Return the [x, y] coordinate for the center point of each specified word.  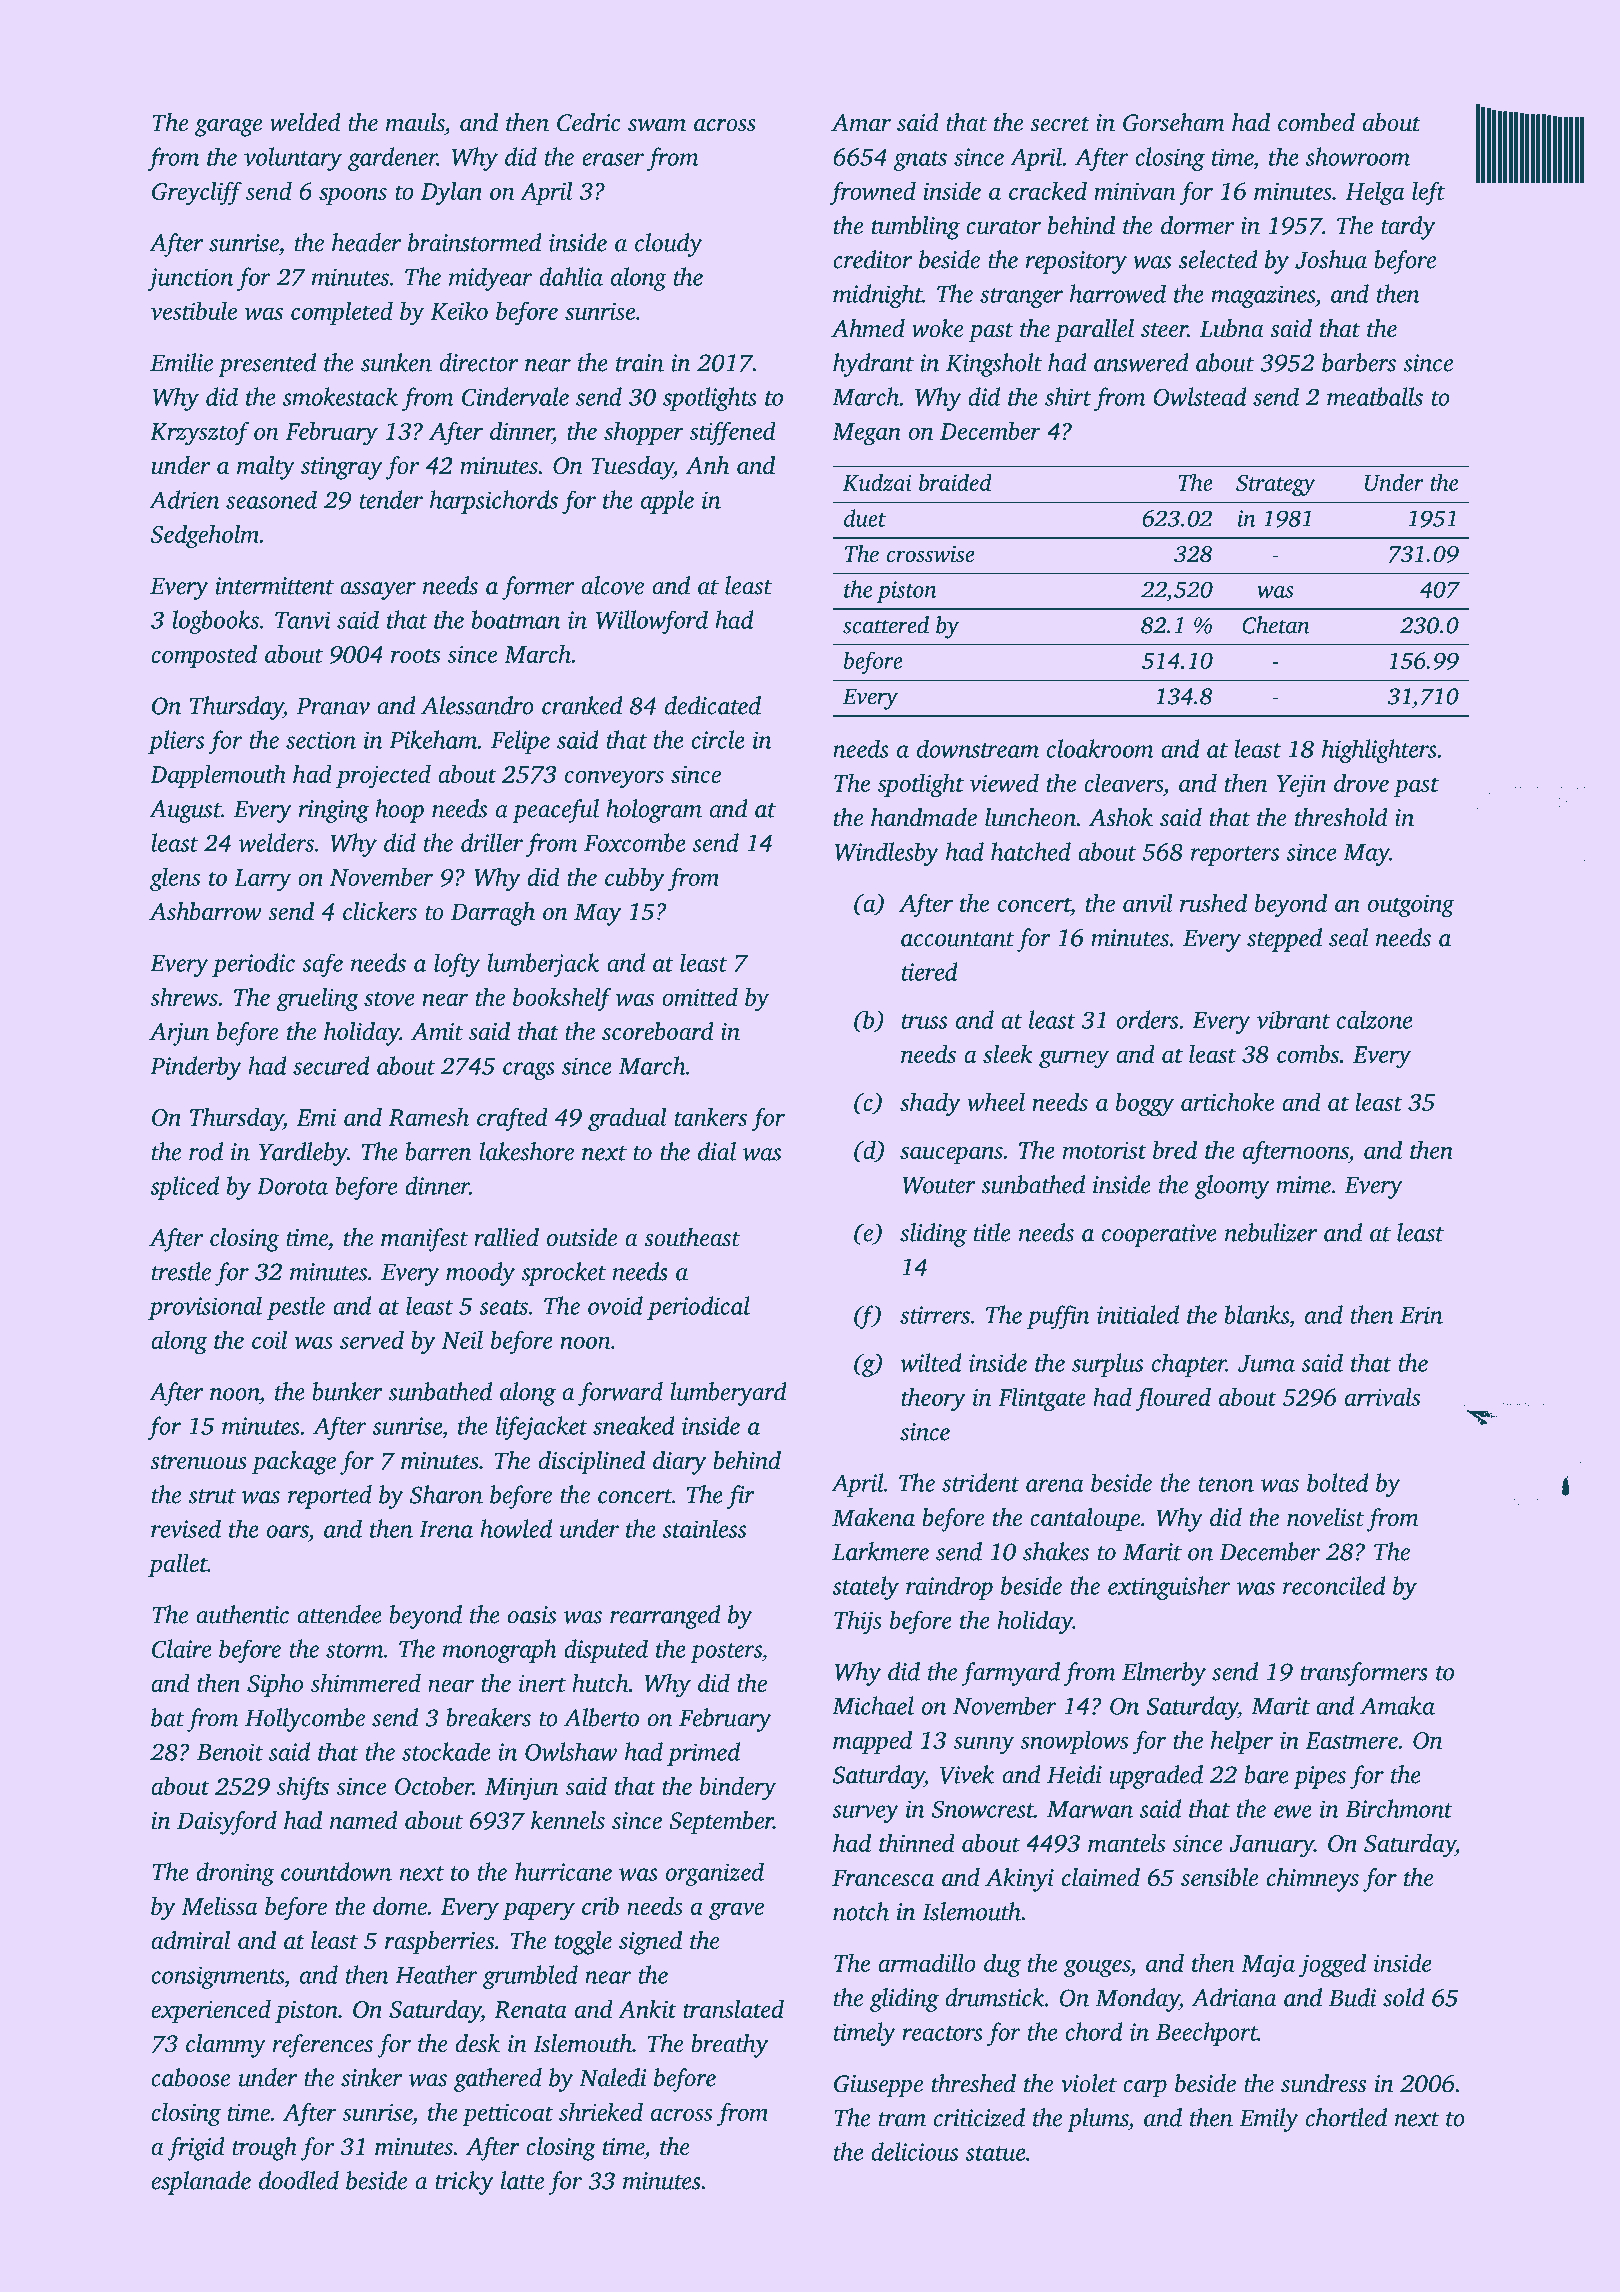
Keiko [459, 310]
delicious [914, 2151]
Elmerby [1164, 1674]
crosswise [931, 554]
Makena [873, 1517]
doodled [299, 2180]
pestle [296, 1308]
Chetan [1276, 625]
